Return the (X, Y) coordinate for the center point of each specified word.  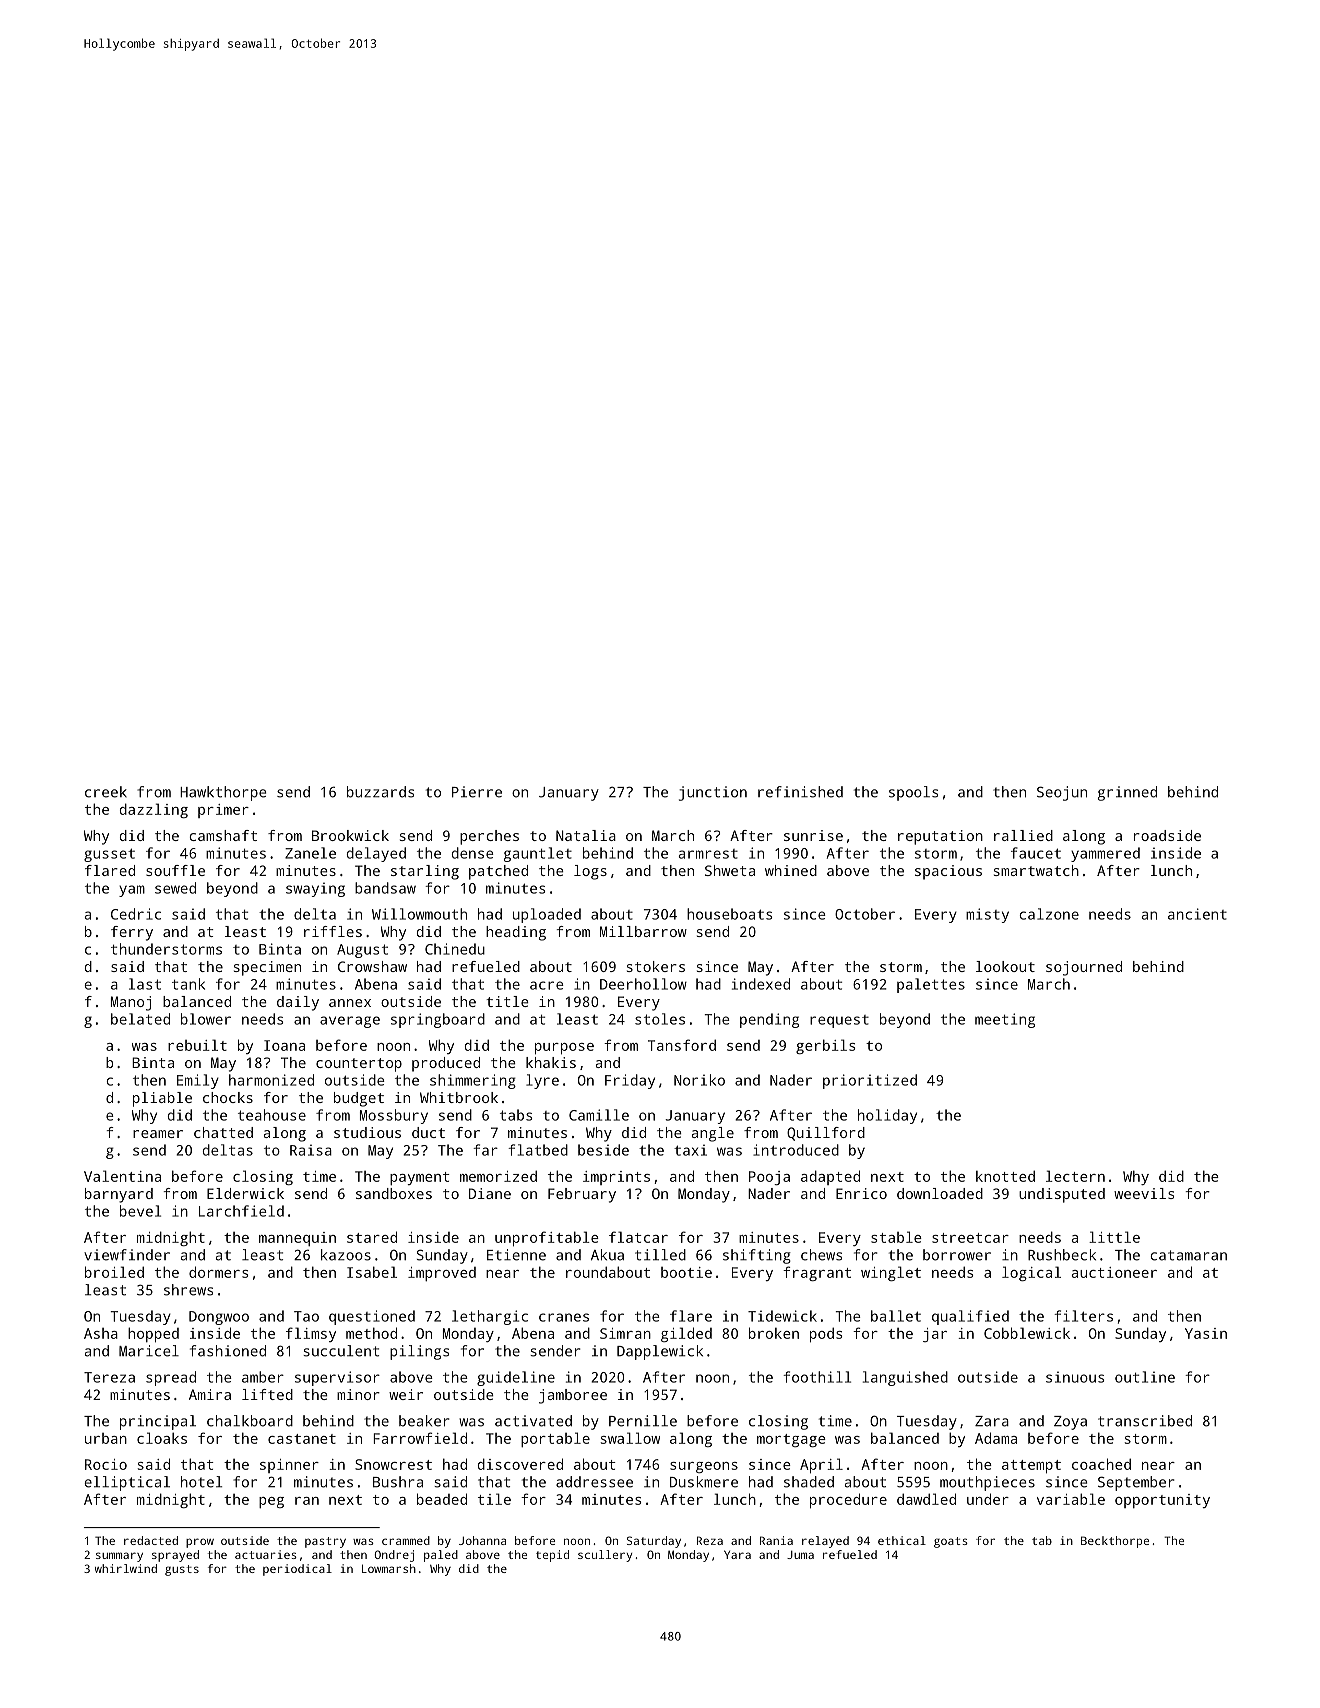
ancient (1197, 914)
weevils (1144, 1193)
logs (590, 872)
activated (533, 1421)
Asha (101, 1333)
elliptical (127, 1483)
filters (1083, 1316)
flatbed (538, 1150)
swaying (315, 889)
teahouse (272, 1115)
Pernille (643, 1421)
